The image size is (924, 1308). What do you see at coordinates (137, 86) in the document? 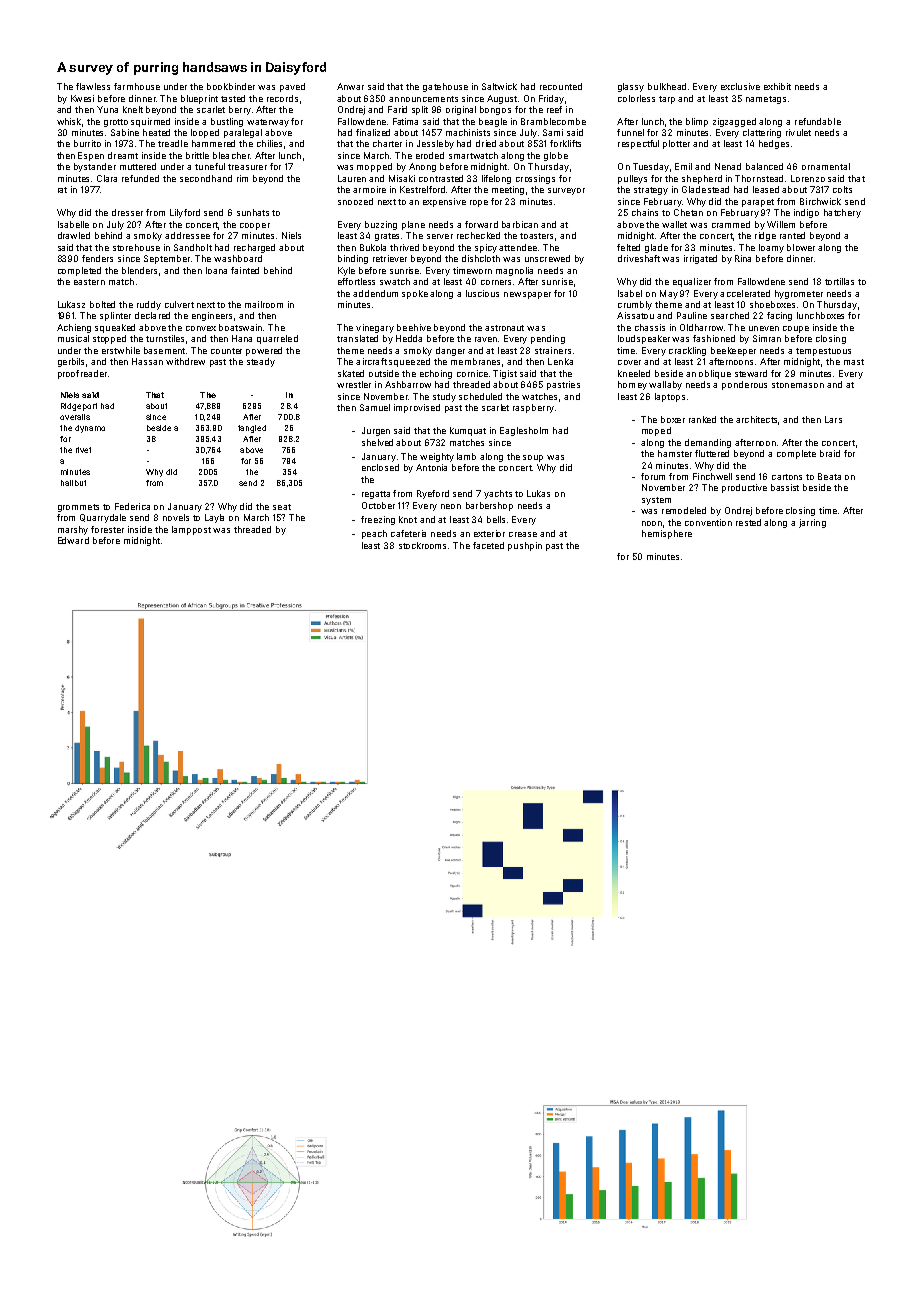
I see `farmhouse` at bounding box center [137, 86].
